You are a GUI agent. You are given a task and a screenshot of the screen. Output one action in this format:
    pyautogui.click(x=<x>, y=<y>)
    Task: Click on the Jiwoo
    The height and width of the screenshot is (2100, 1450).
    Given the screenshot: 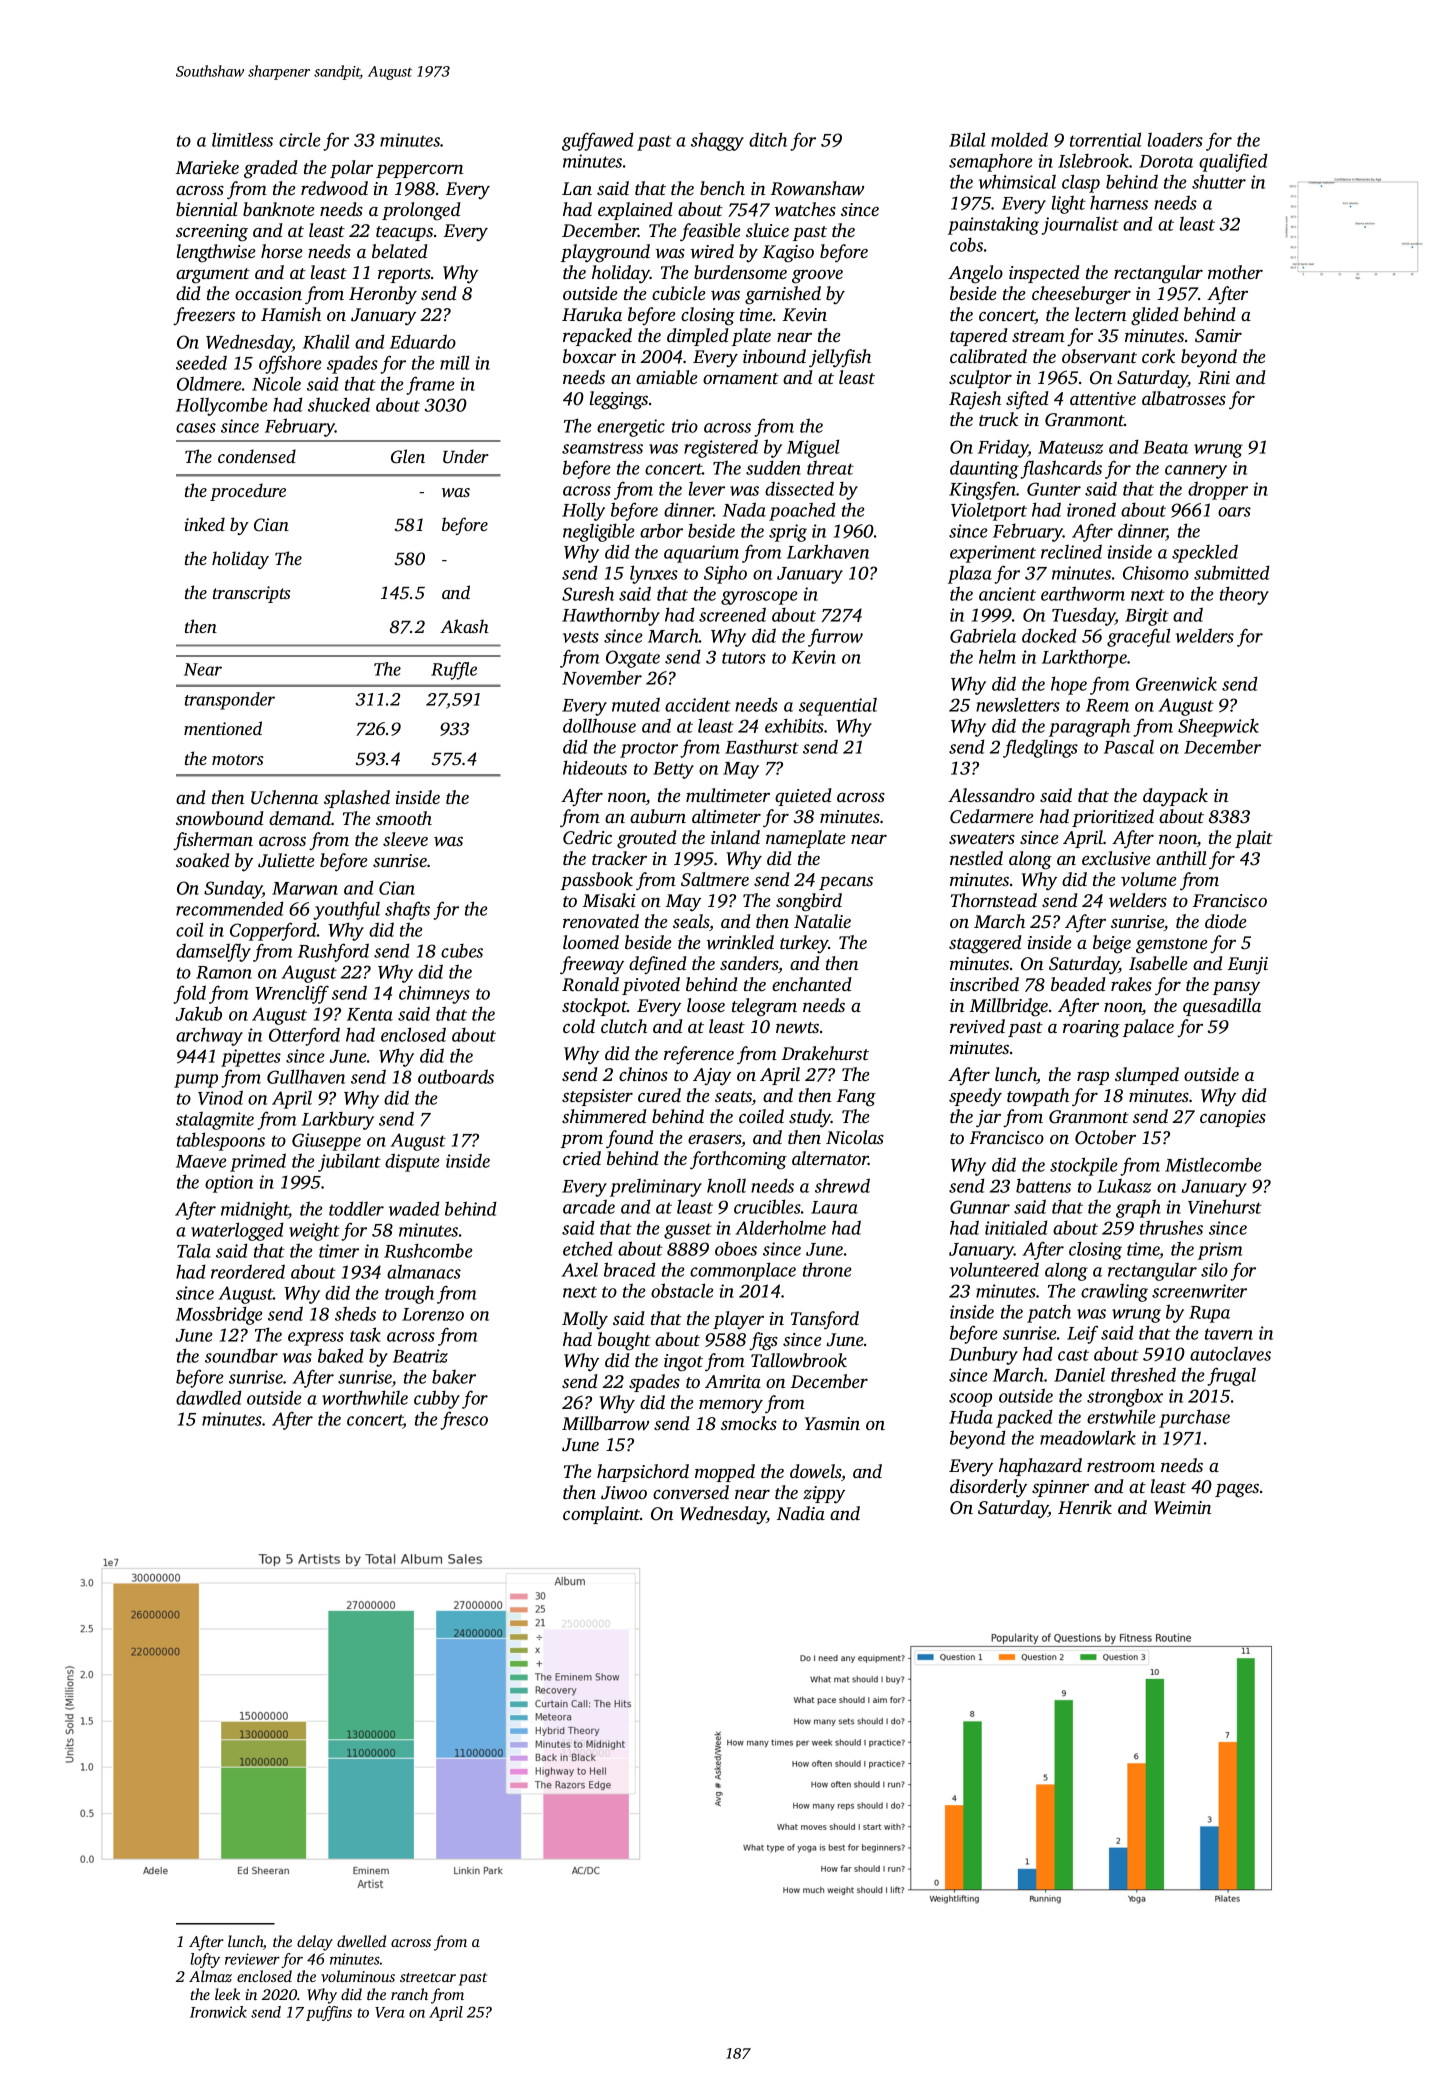 What is the action you would take?
    pyautogui.click(x=624, y=1493)
